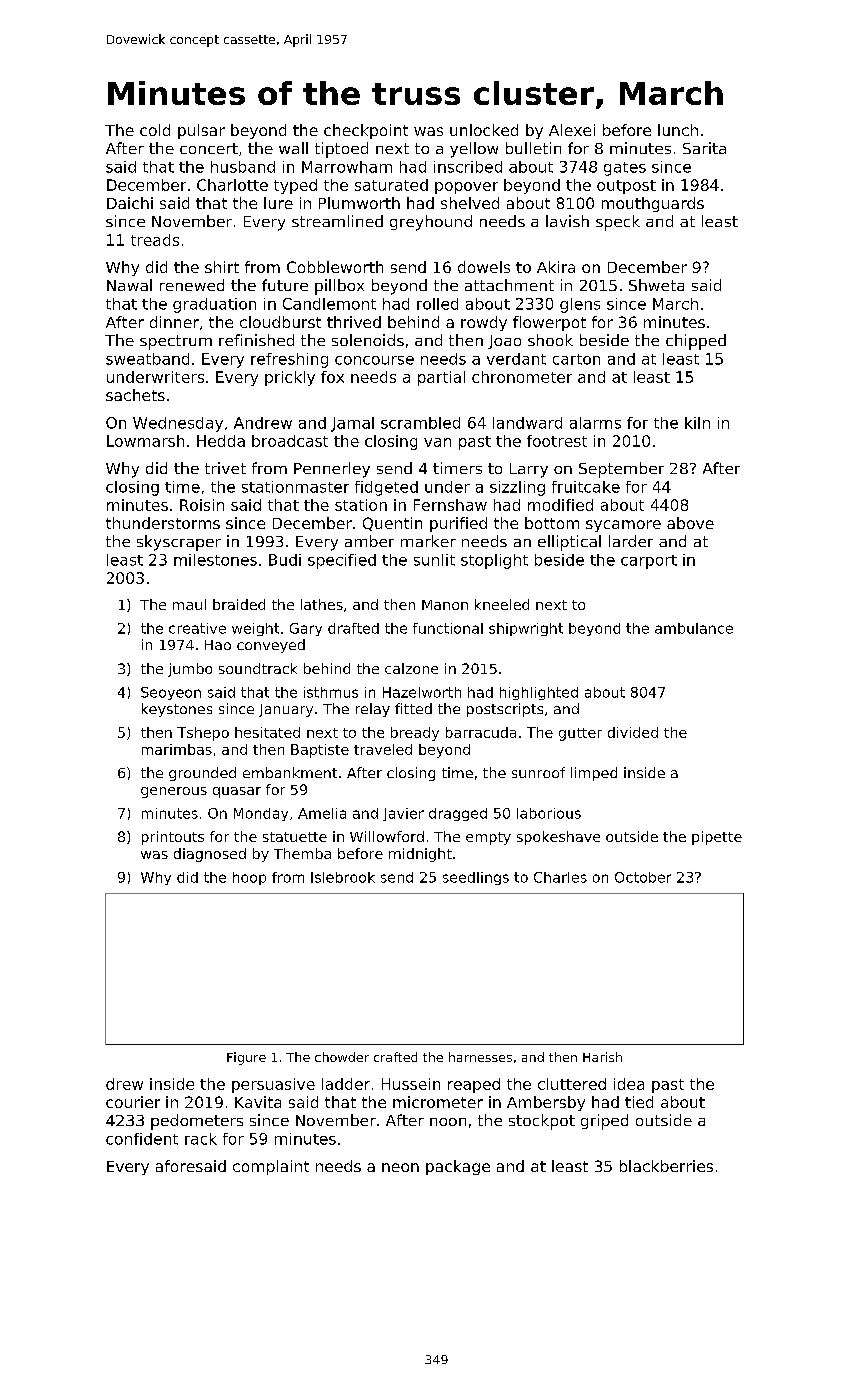 This document has width=849, height=1400. Describe the element at coordinates (649, 562) in the document. I see `carport` at that location.
